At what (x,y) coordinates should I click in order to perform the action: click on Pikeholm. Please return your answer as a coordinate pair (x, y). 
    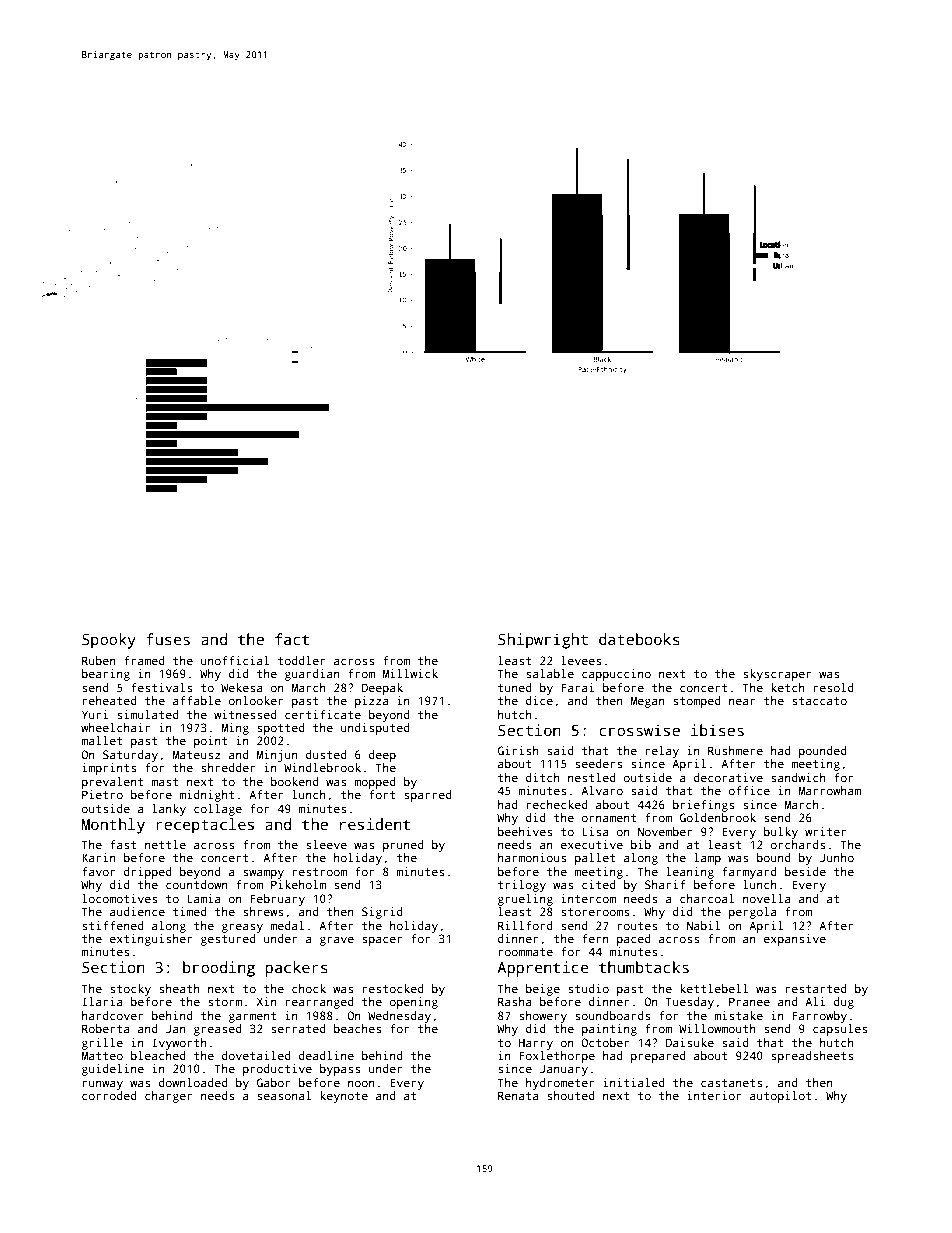
    Looking at the image, I should click on (298, 884).
